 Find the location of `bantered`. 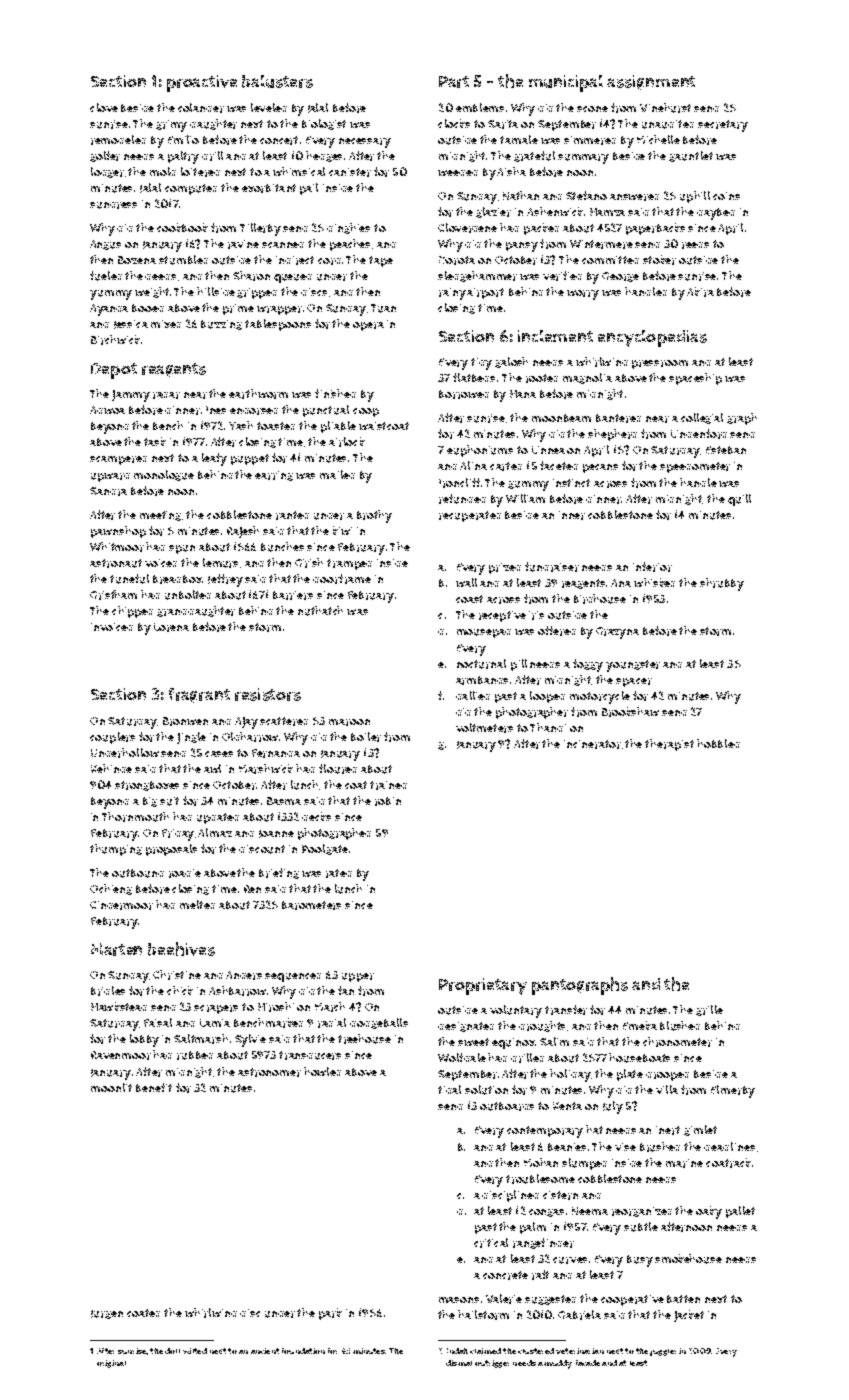

bantered is located at coordinates (618, 418).
